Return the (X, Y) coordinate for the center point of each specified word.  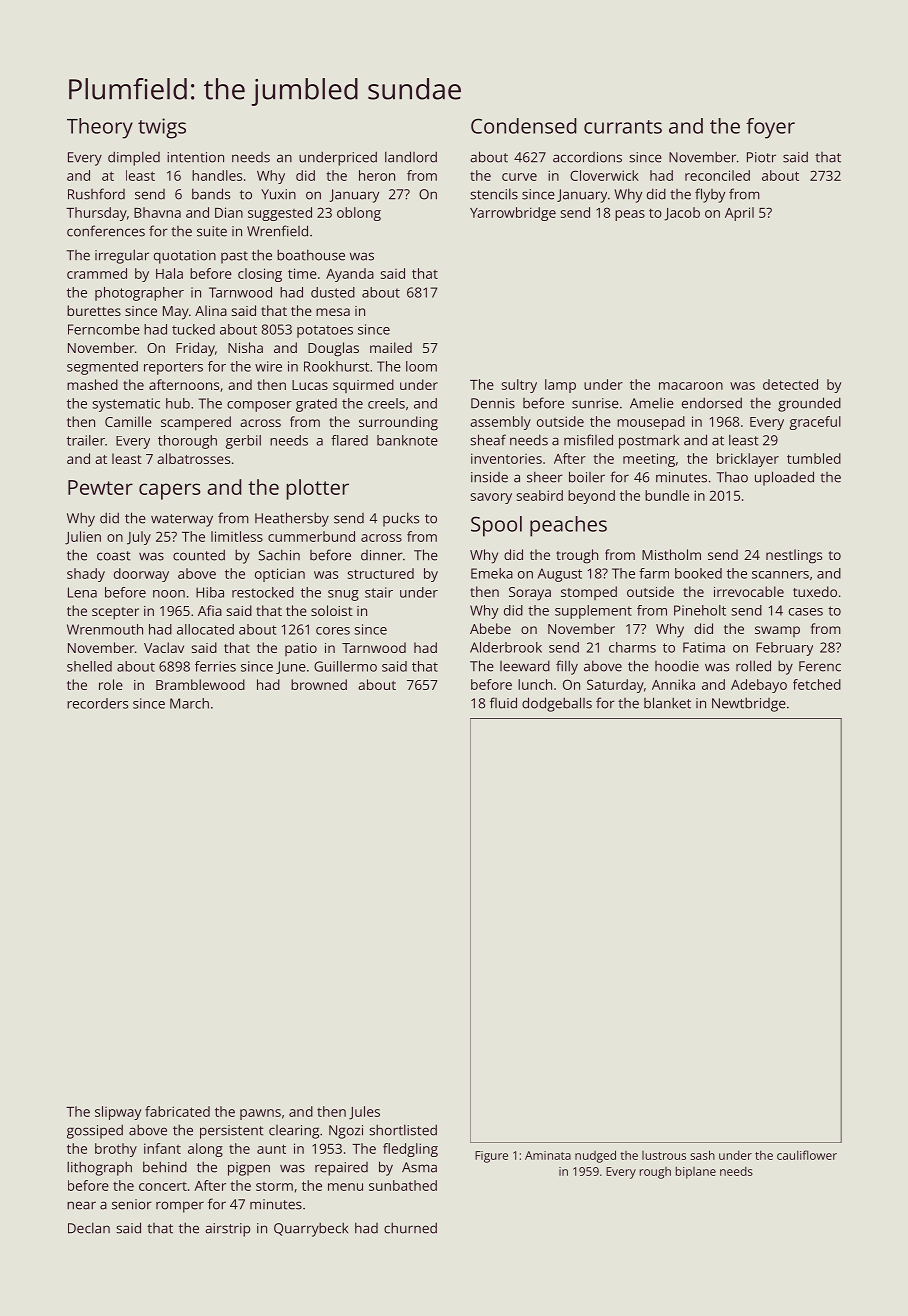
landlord (411, 157)
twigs (162, 128)
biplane (696, 1172)
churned (410, 1228)
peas (630, 215)
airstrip (227, 1230)
